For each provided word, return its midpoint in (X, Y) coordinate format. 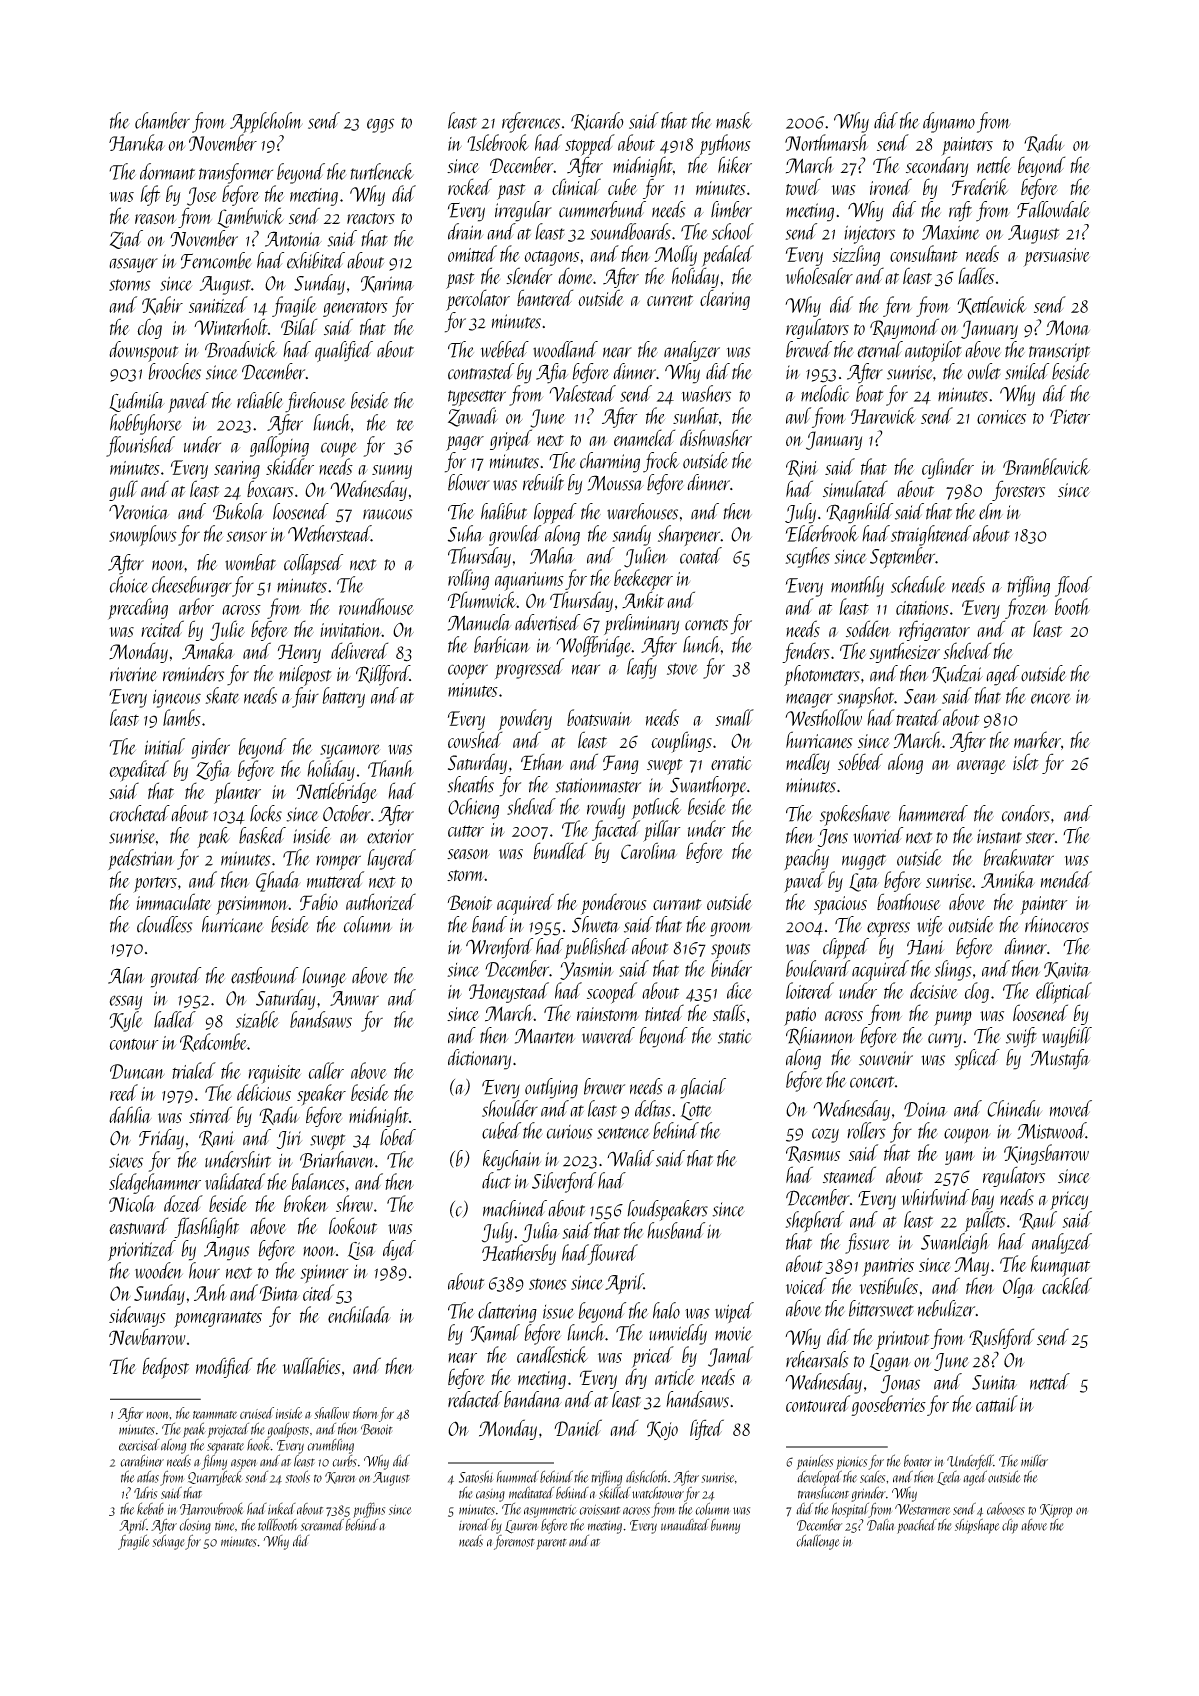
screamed (322, 1524)
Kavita (1067, 970)
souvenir (886, 1058)
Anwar (354, 998)
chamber (162, 120)
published (596, 948)
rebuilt (543, 482)
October (347, 813)
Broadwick (241, 349)
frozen (1026, 608)
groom (731, 929)
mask (734, 120)
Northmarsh (826, 142)
